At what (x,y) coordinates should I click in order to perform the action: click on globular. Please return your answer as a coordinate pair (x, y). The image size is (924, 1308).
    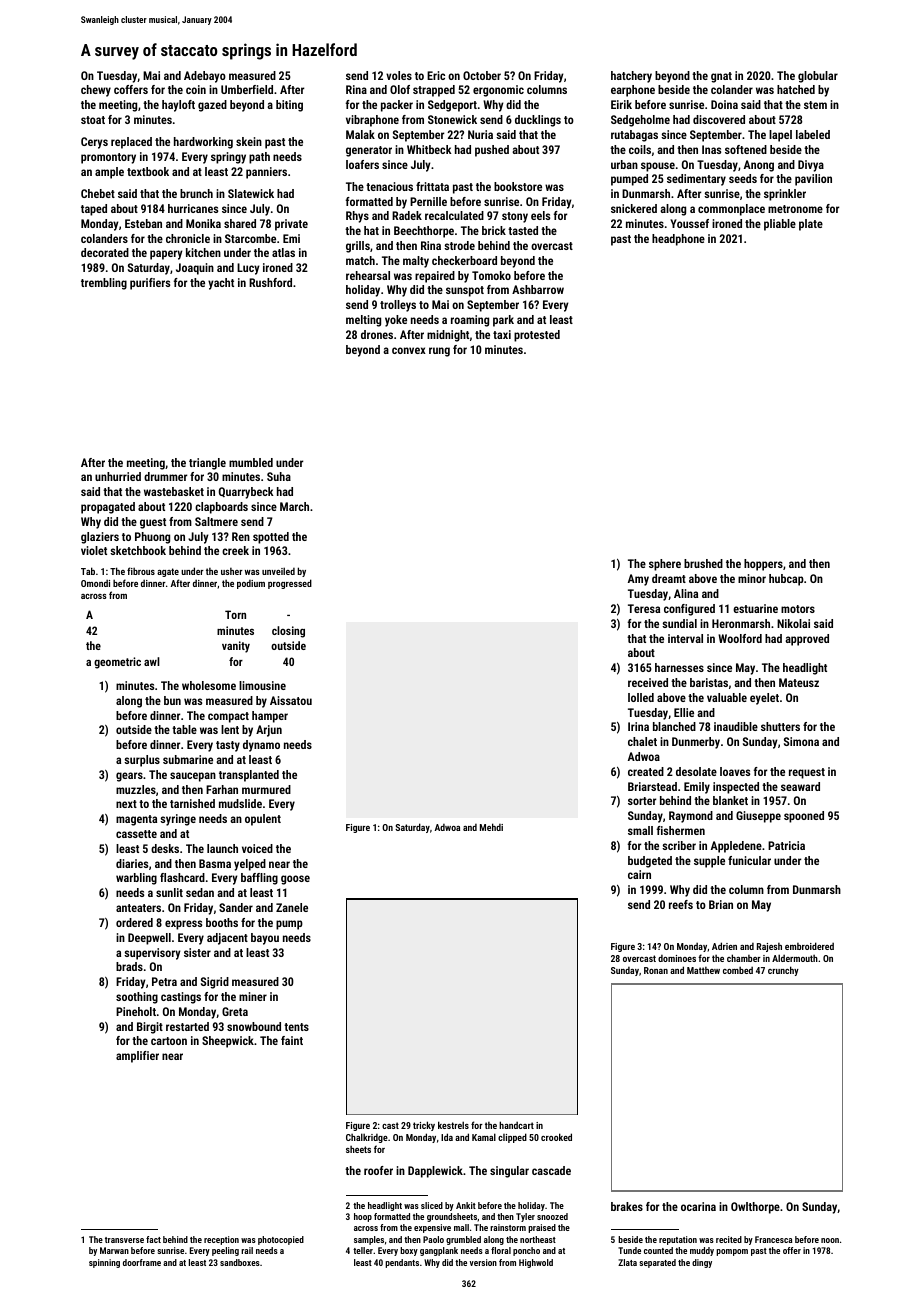
    Looking at the image, I should click on (818, 77).
